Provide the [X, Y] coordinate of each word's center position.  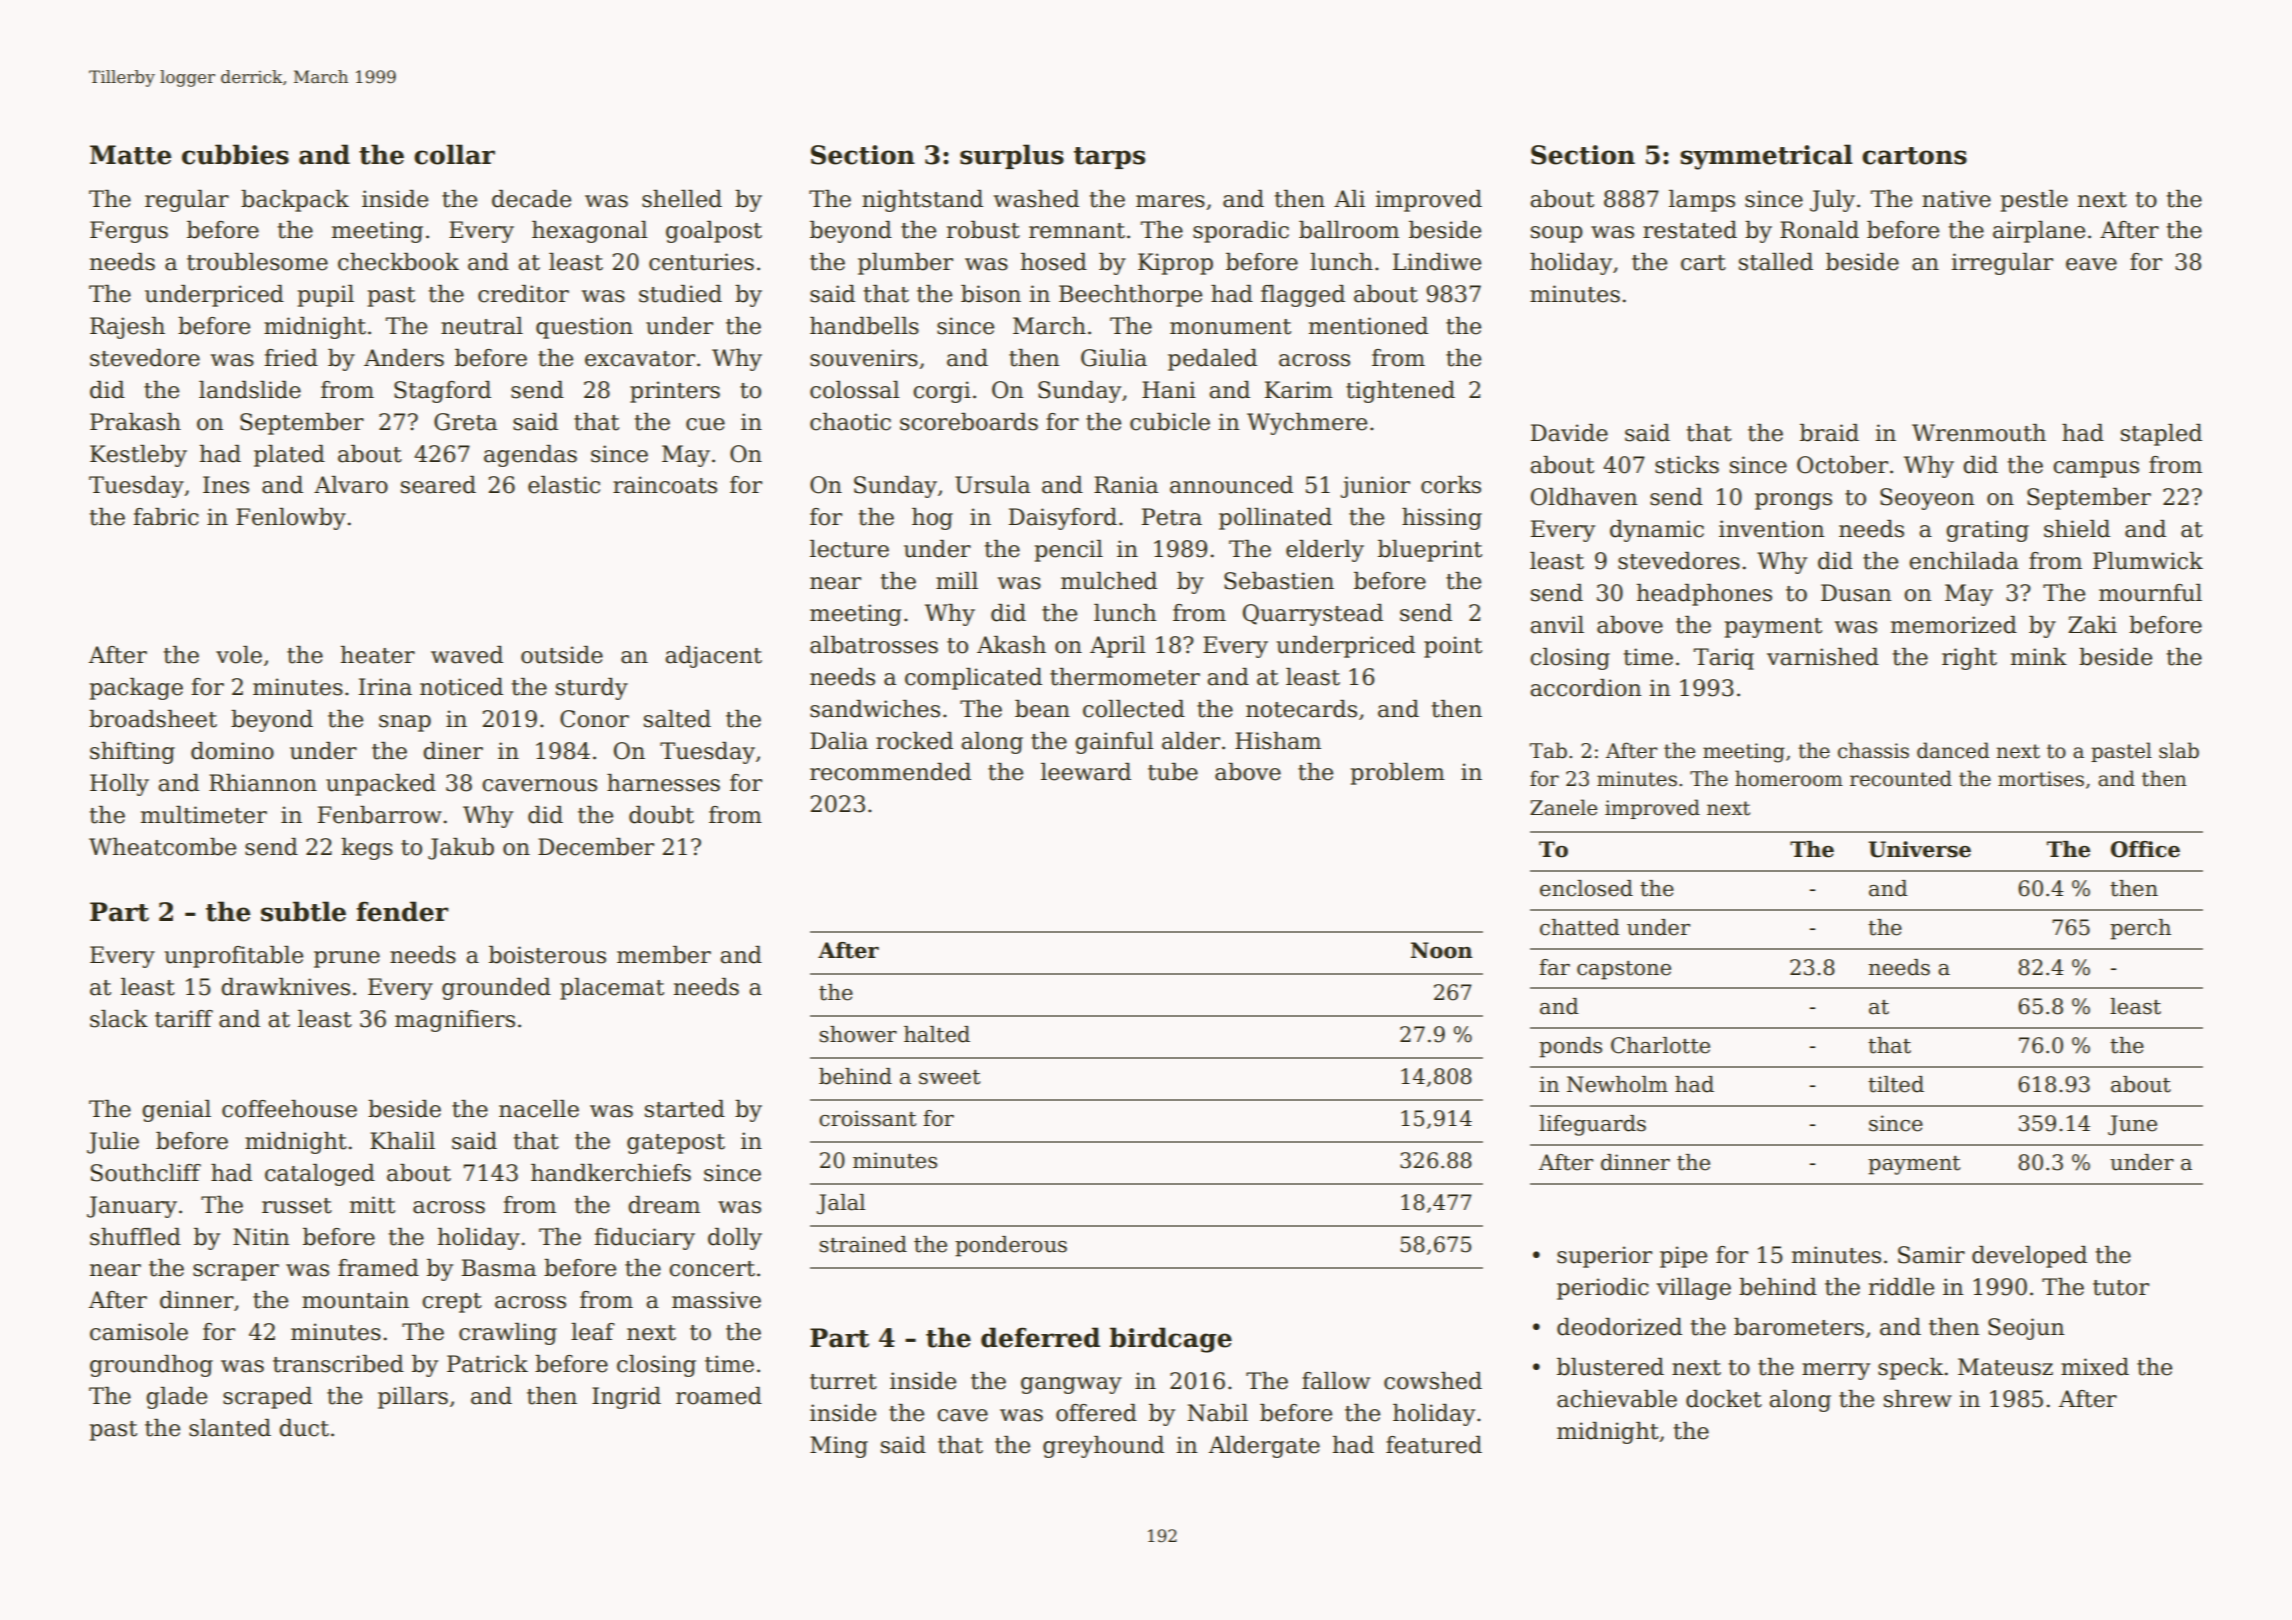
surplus [1012, 156]
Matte [130, 155]
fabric [166, 517]
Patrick [487, 1364]
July [1832, 201]
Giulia [1114, 358]
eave [2091, 264]
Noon [1442, 950]
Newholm [1617, 1084]
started [685, 1109]
